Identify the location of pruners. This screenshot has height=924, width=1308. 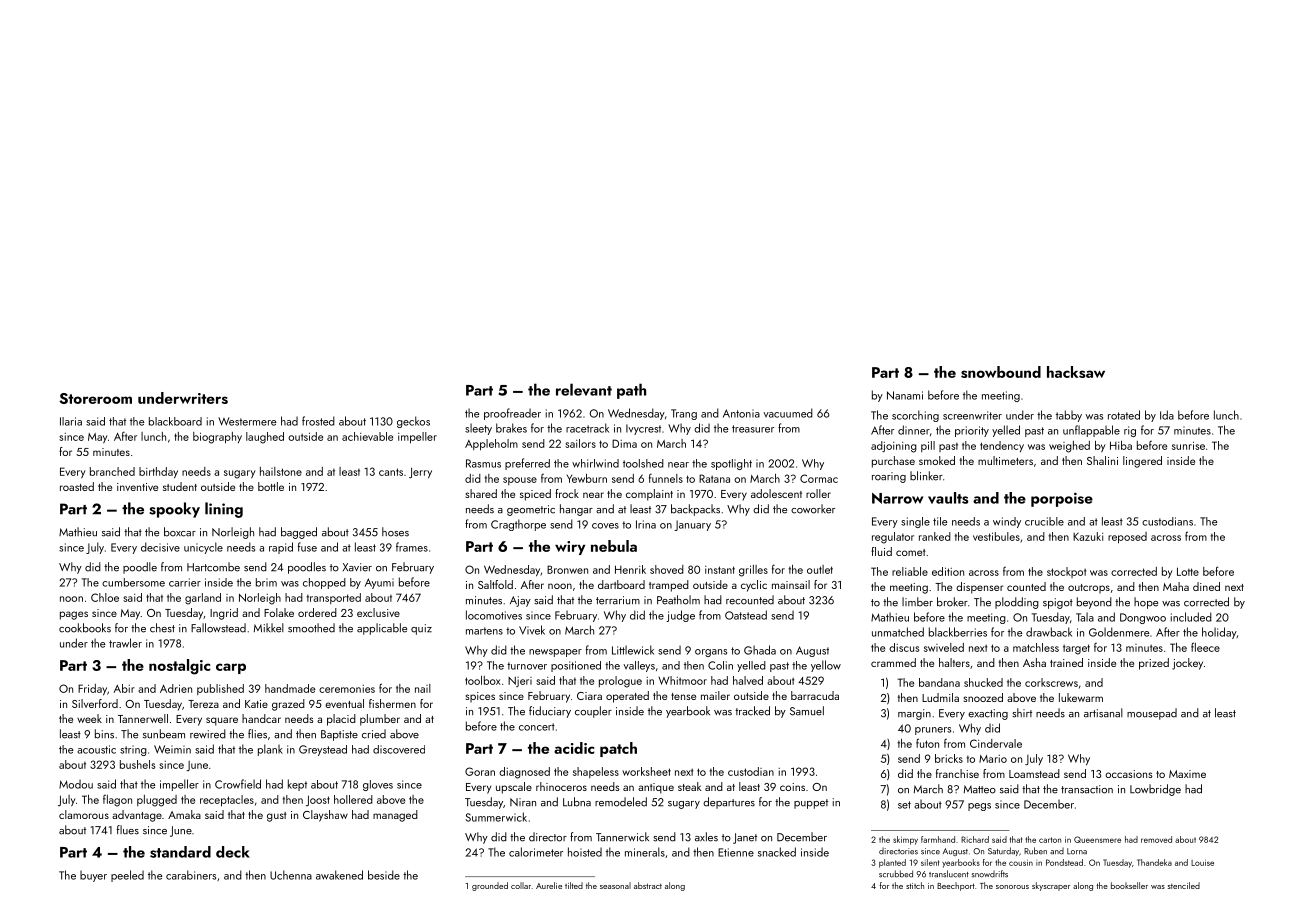
(933, 731).
